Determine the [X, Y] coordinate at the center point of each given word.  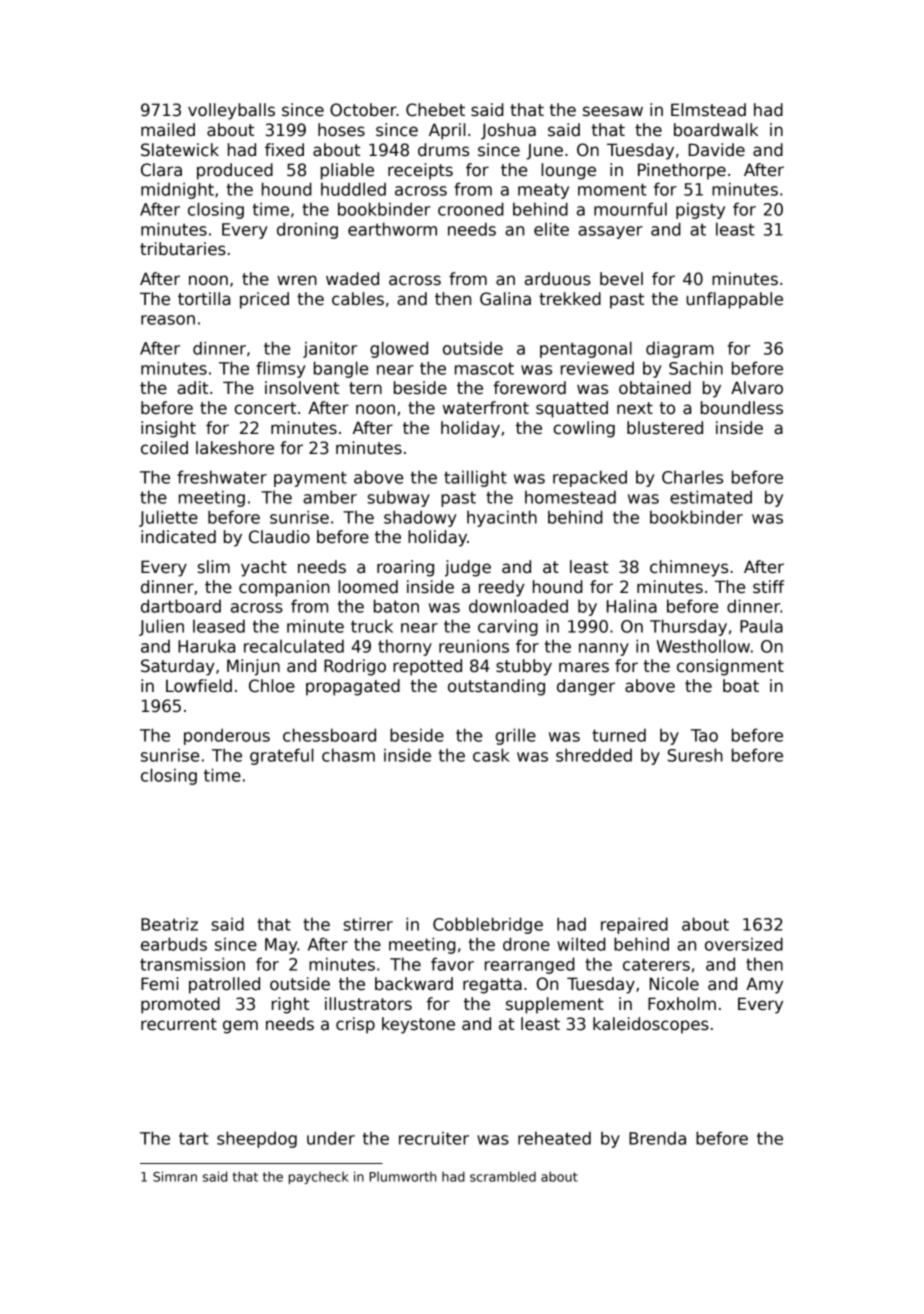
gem [240, 1027]
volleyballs [231, 111]
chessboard [329, 735]
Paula [761, 626]
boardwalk [716, 130]
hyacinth [502, 518]
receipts [420, 171]
